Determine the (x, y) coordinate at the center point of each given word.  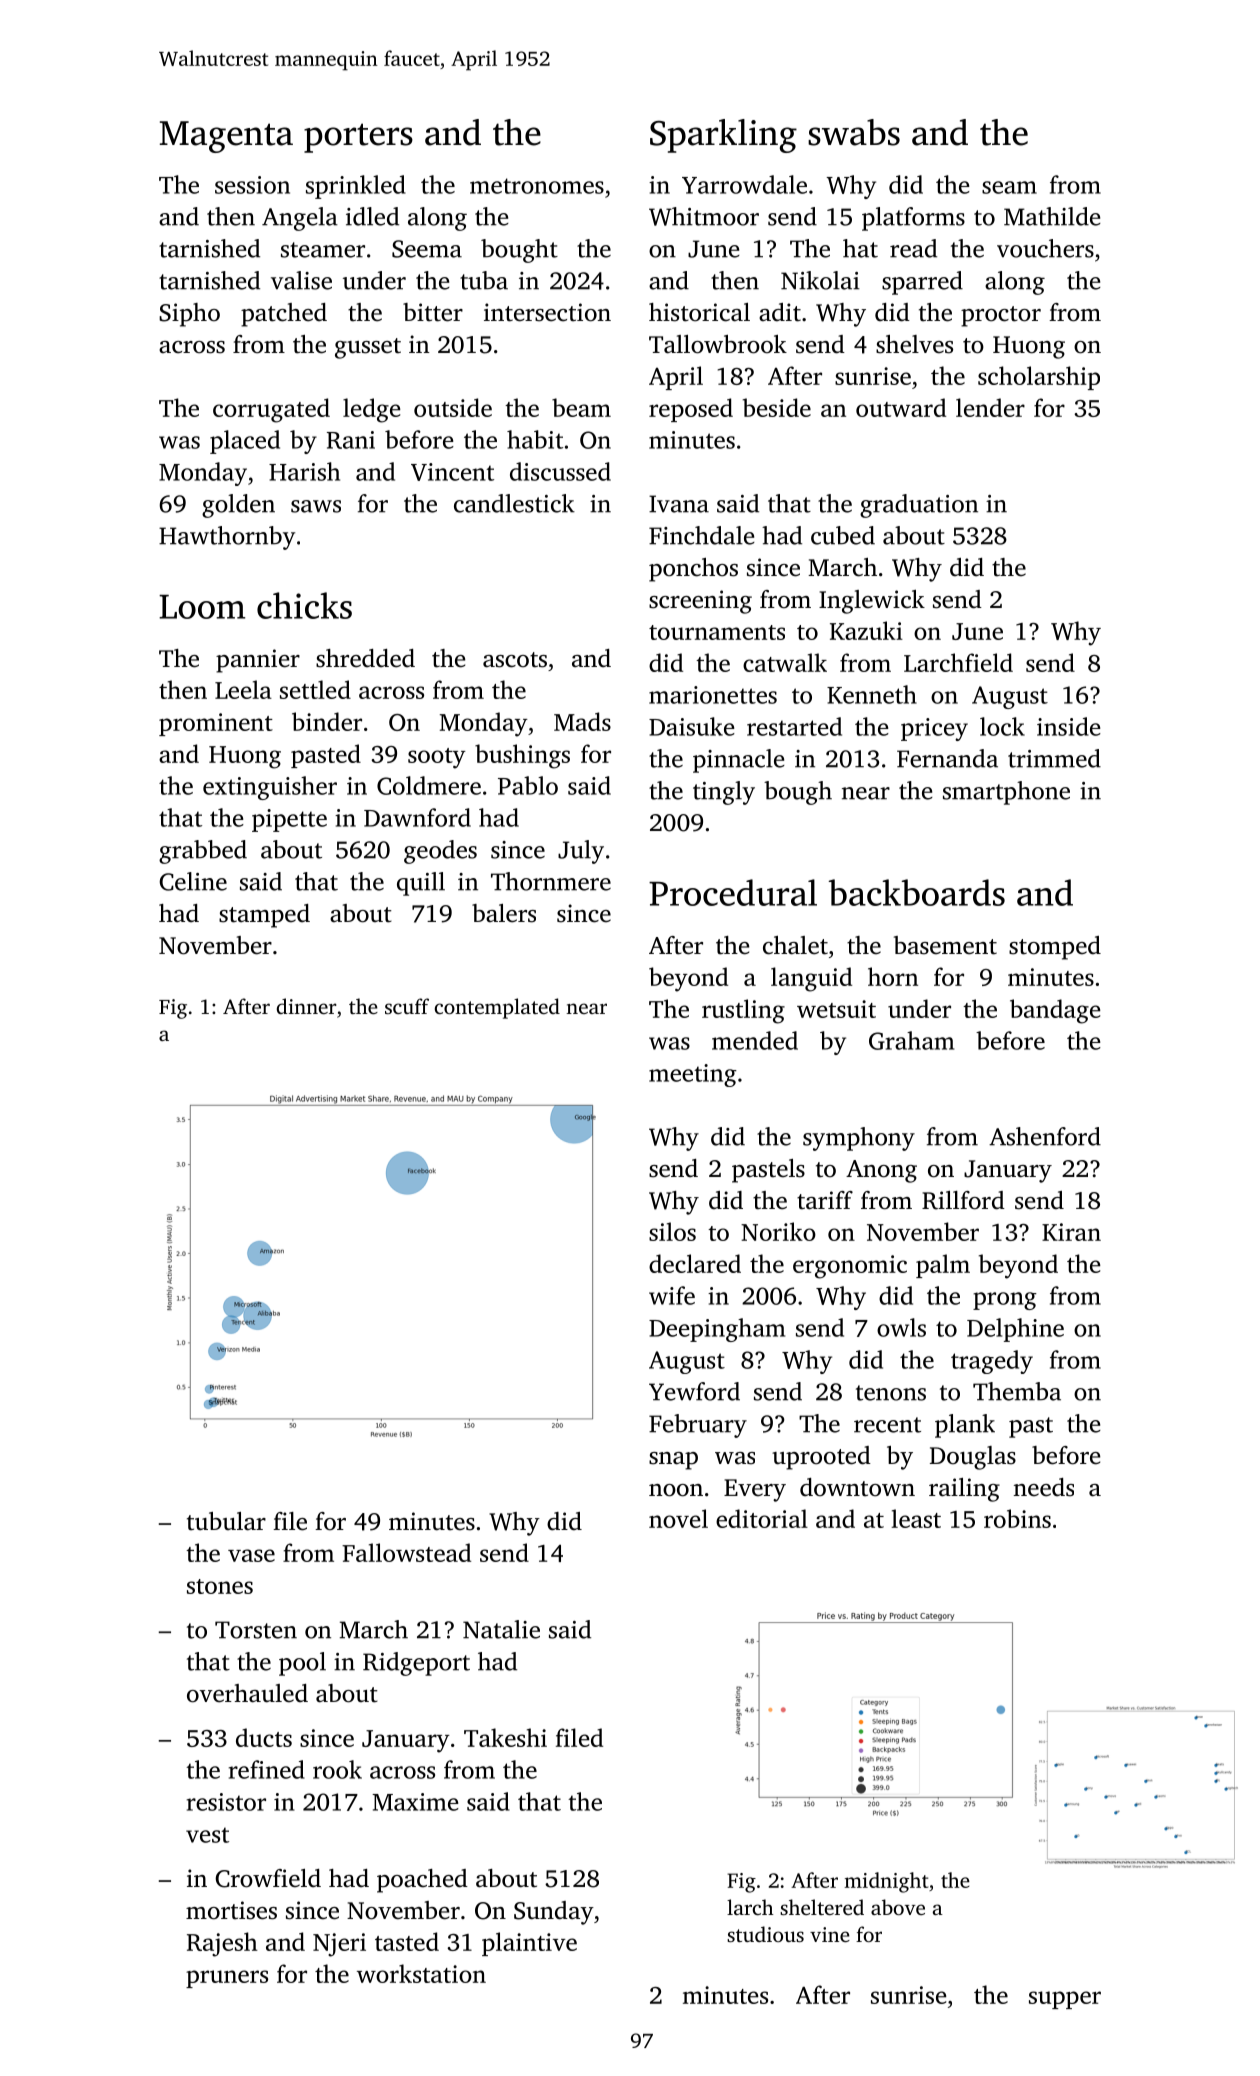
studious (765, 1934)
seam (1009, 187)
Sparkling (723, 136)
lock (1002, 726)
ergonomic (850, 1267)
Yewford (694, 1391)
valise (301, 280)
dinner (307, 1006)
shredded (365, 658)
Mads (582, 721)
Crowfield (268, 1878)
